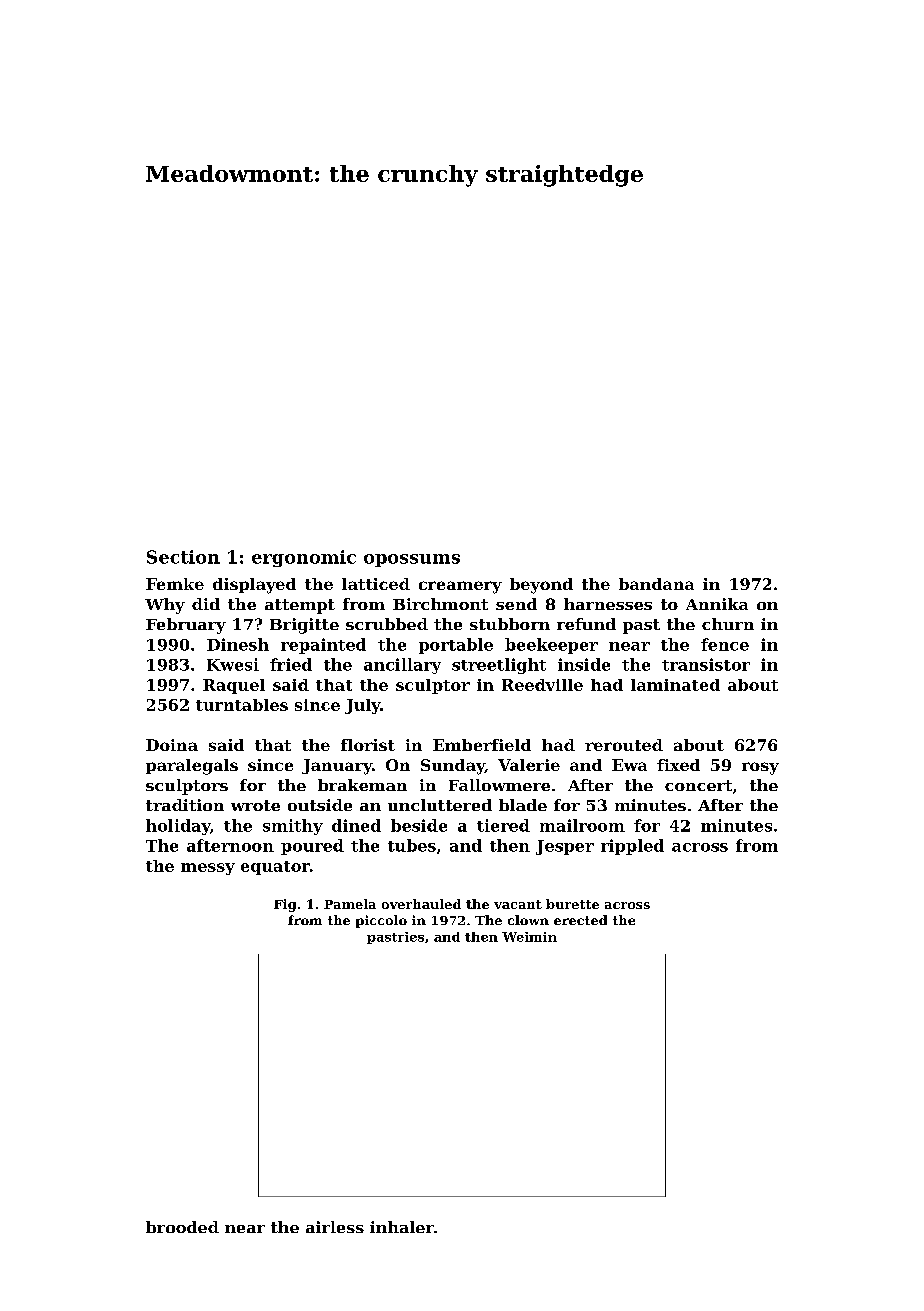 The height and width of the screenshot is (1311, 924). What do you see at coordinates (242, 705) in the screenshot?
I see `turntables` at bounding box center [242, 705].
